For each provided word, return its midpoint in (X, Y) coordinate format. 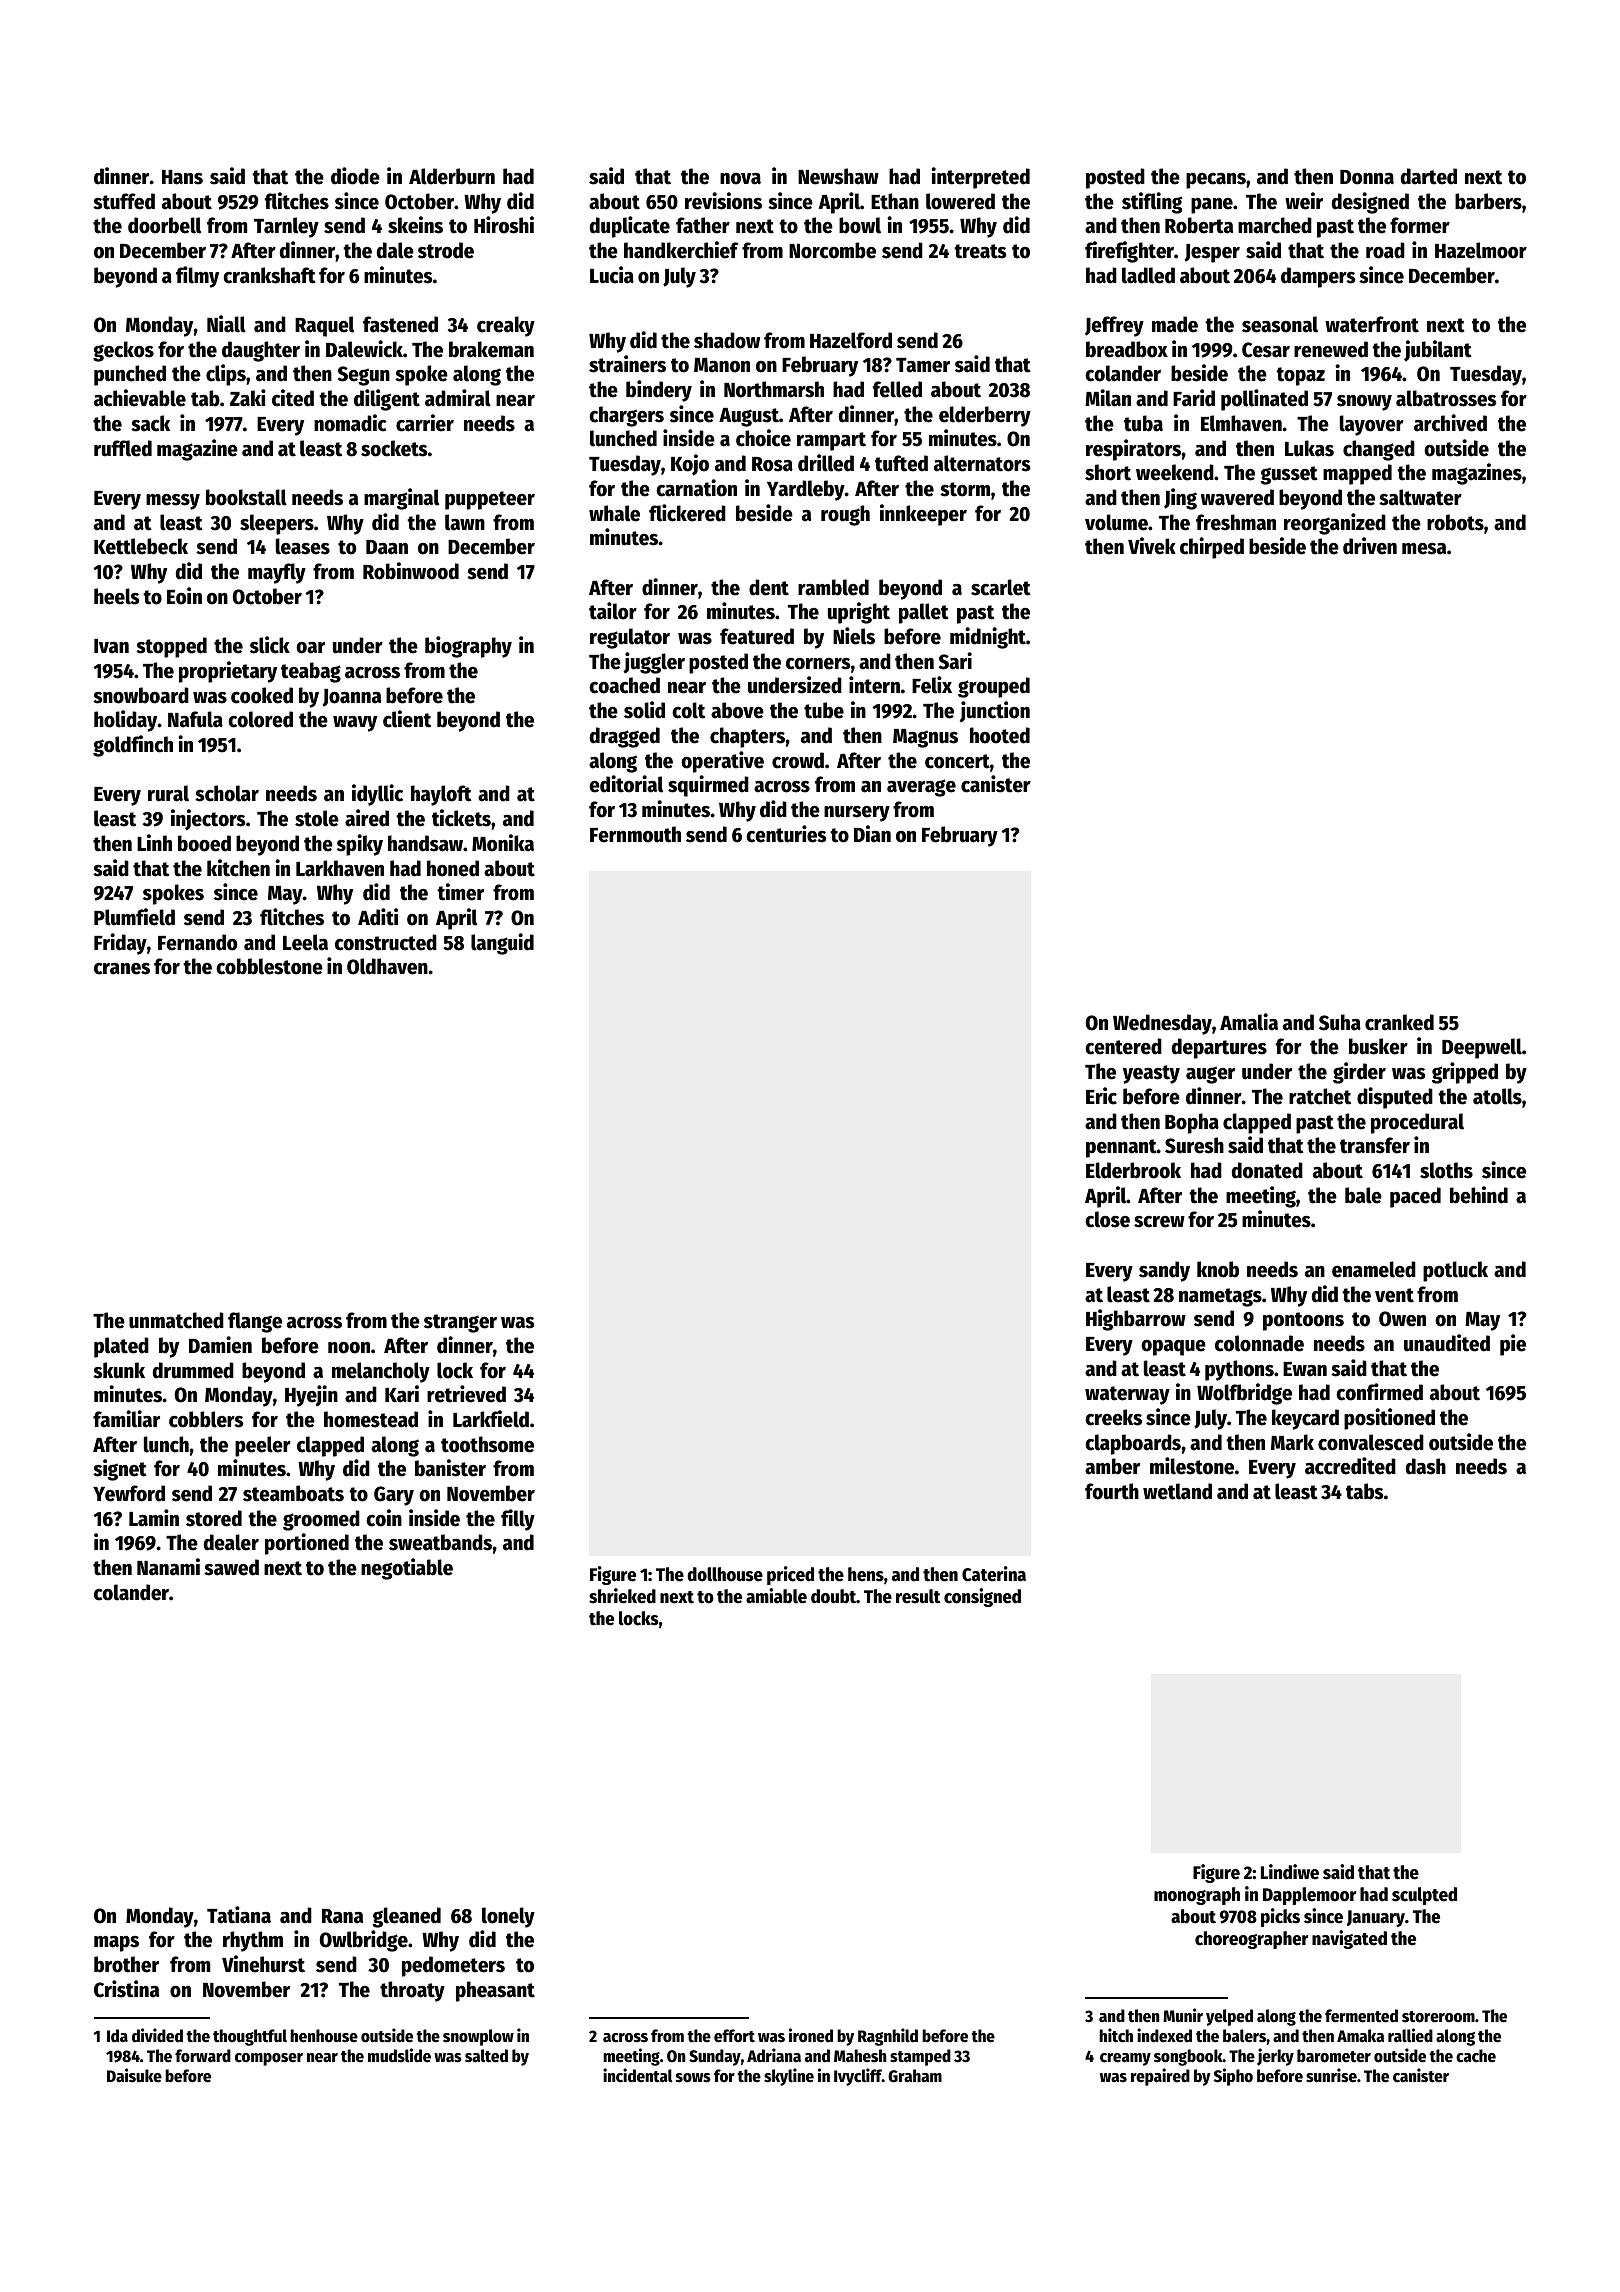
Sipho (1233, 2077)
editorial (626, 784)
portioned (307, 1544)
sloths (1446, 1170)
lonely (508, 1917)
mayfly (277, 573)
